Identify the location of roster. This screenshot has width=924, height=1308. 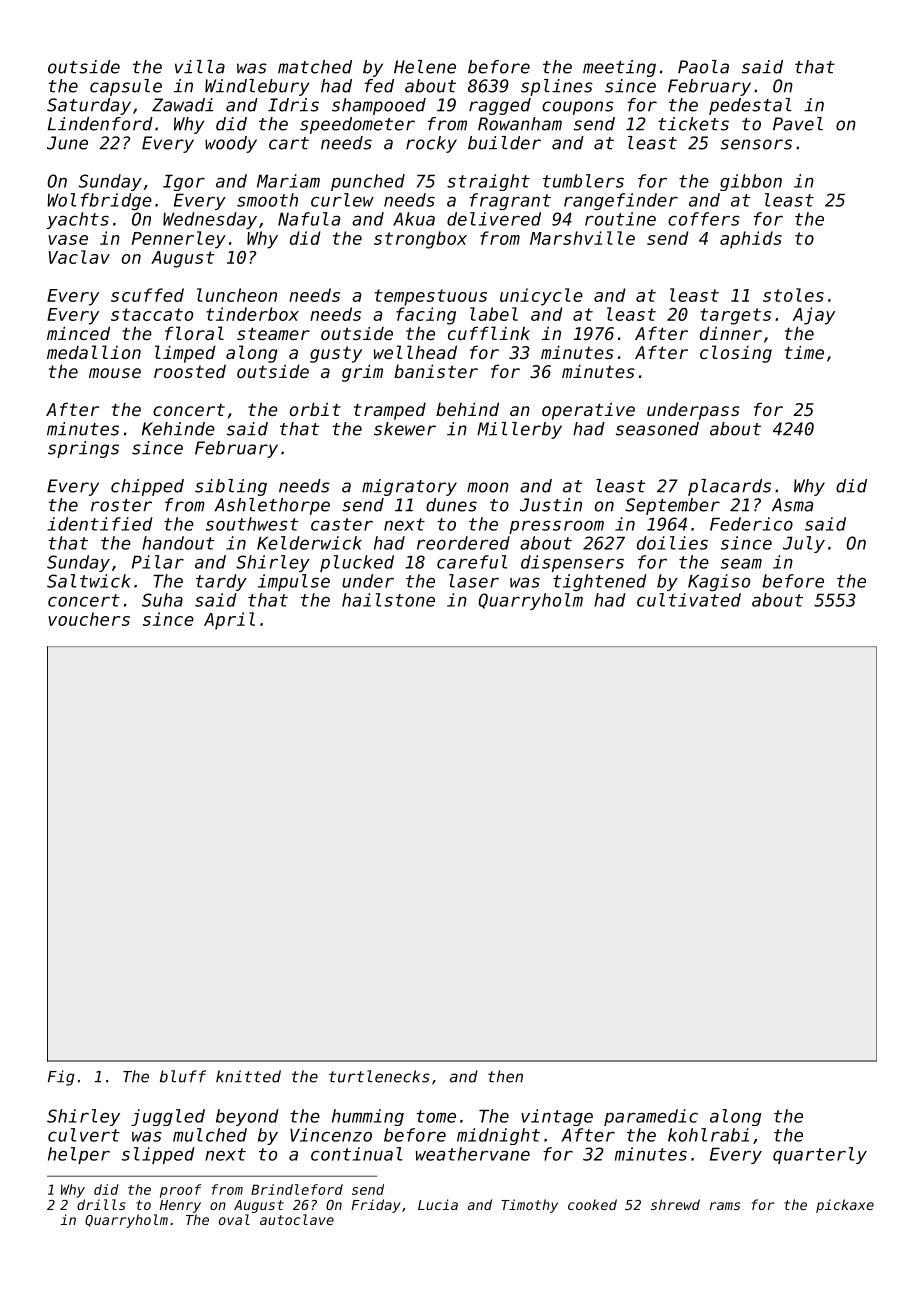
(121, 505).
